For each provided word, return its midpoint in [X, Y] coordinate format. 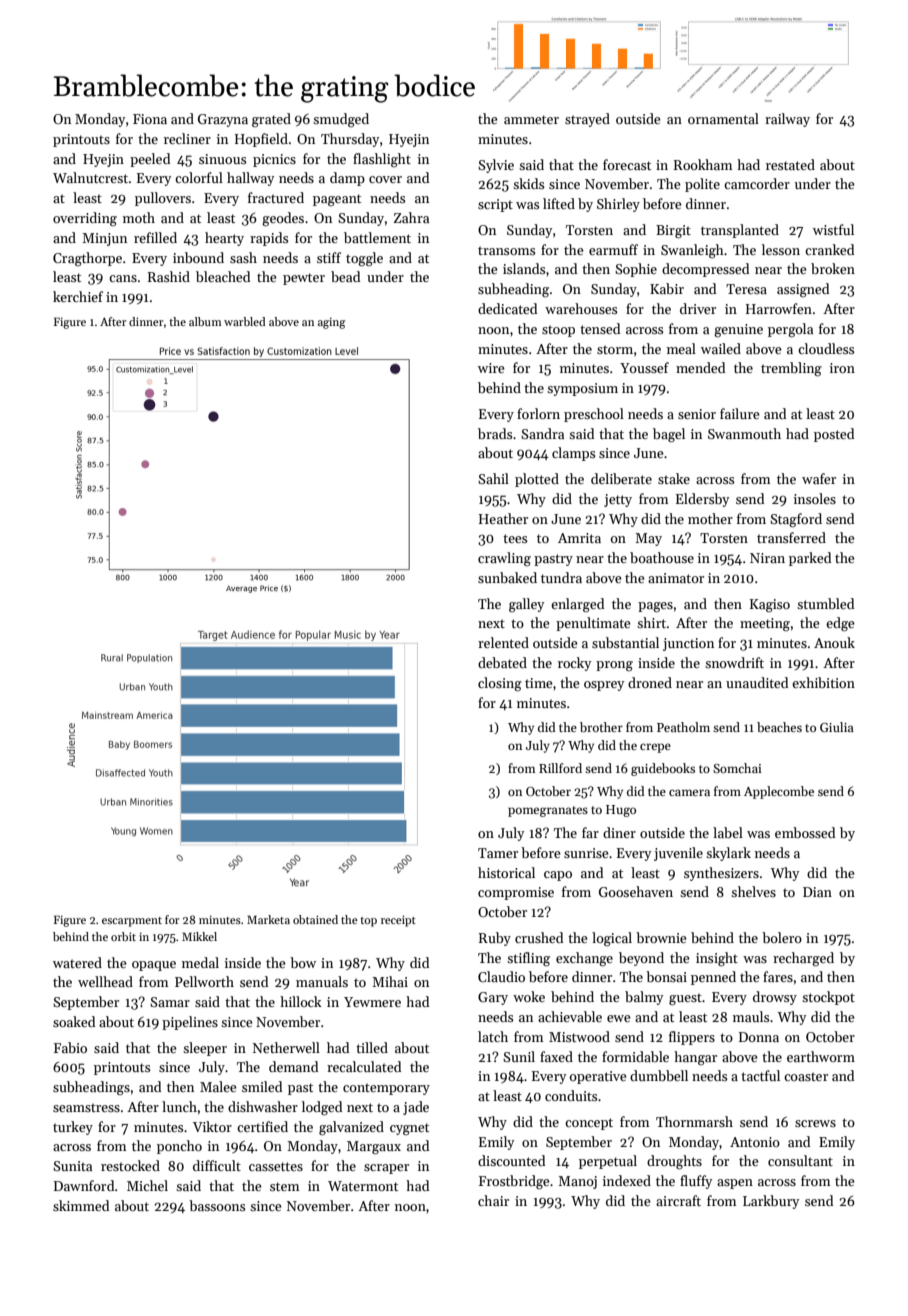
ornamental [723, 118]
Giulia [837, 727]
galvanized [351, 1128]
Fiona [150, 119]
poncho [179, 1147]
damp [347, 179]
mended [700, 367]
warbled [245, 321]
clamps [573, 454]
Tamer [498, 853]
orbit [123, 936]
